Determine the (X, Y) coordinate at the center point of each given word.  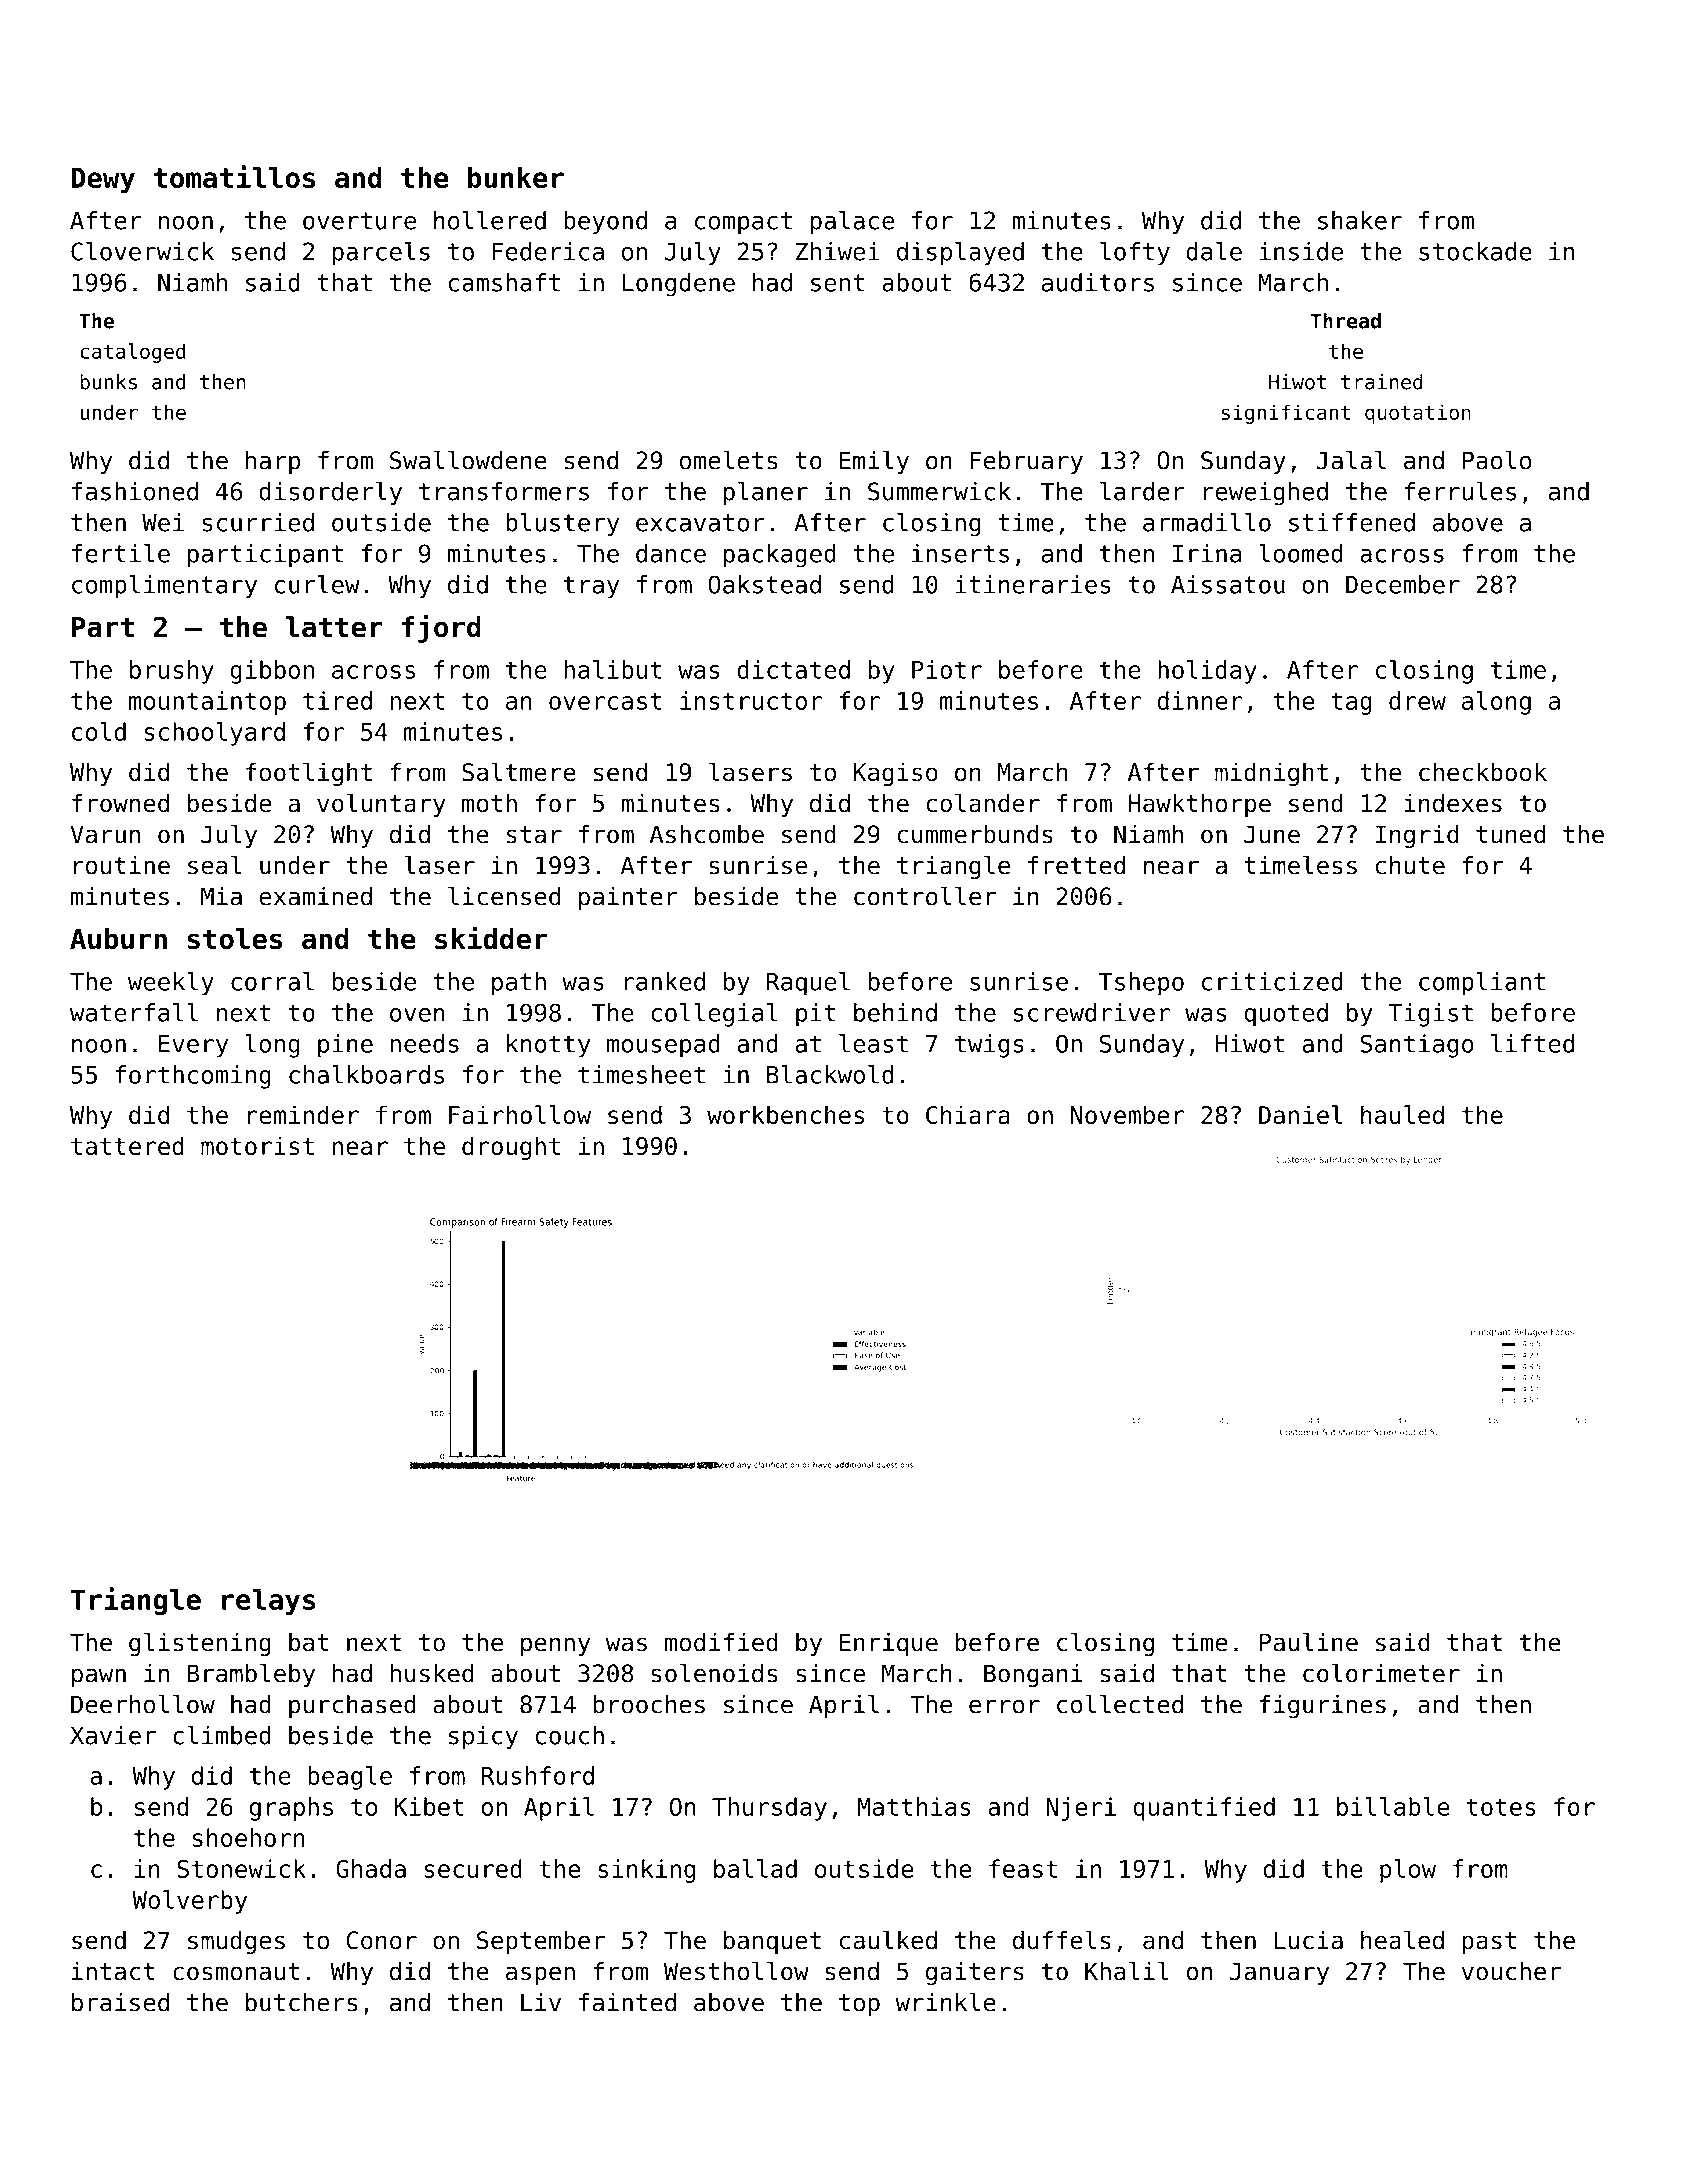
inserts (960, 553)
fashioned (135, 491)
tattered (127, 1145)
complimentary (164, 587)
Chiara (968, 1114)
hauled (1402, 1114)
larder (1142, 491)
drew (1417, 700)
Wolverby (189, 1902)
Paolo (1497, 460)
